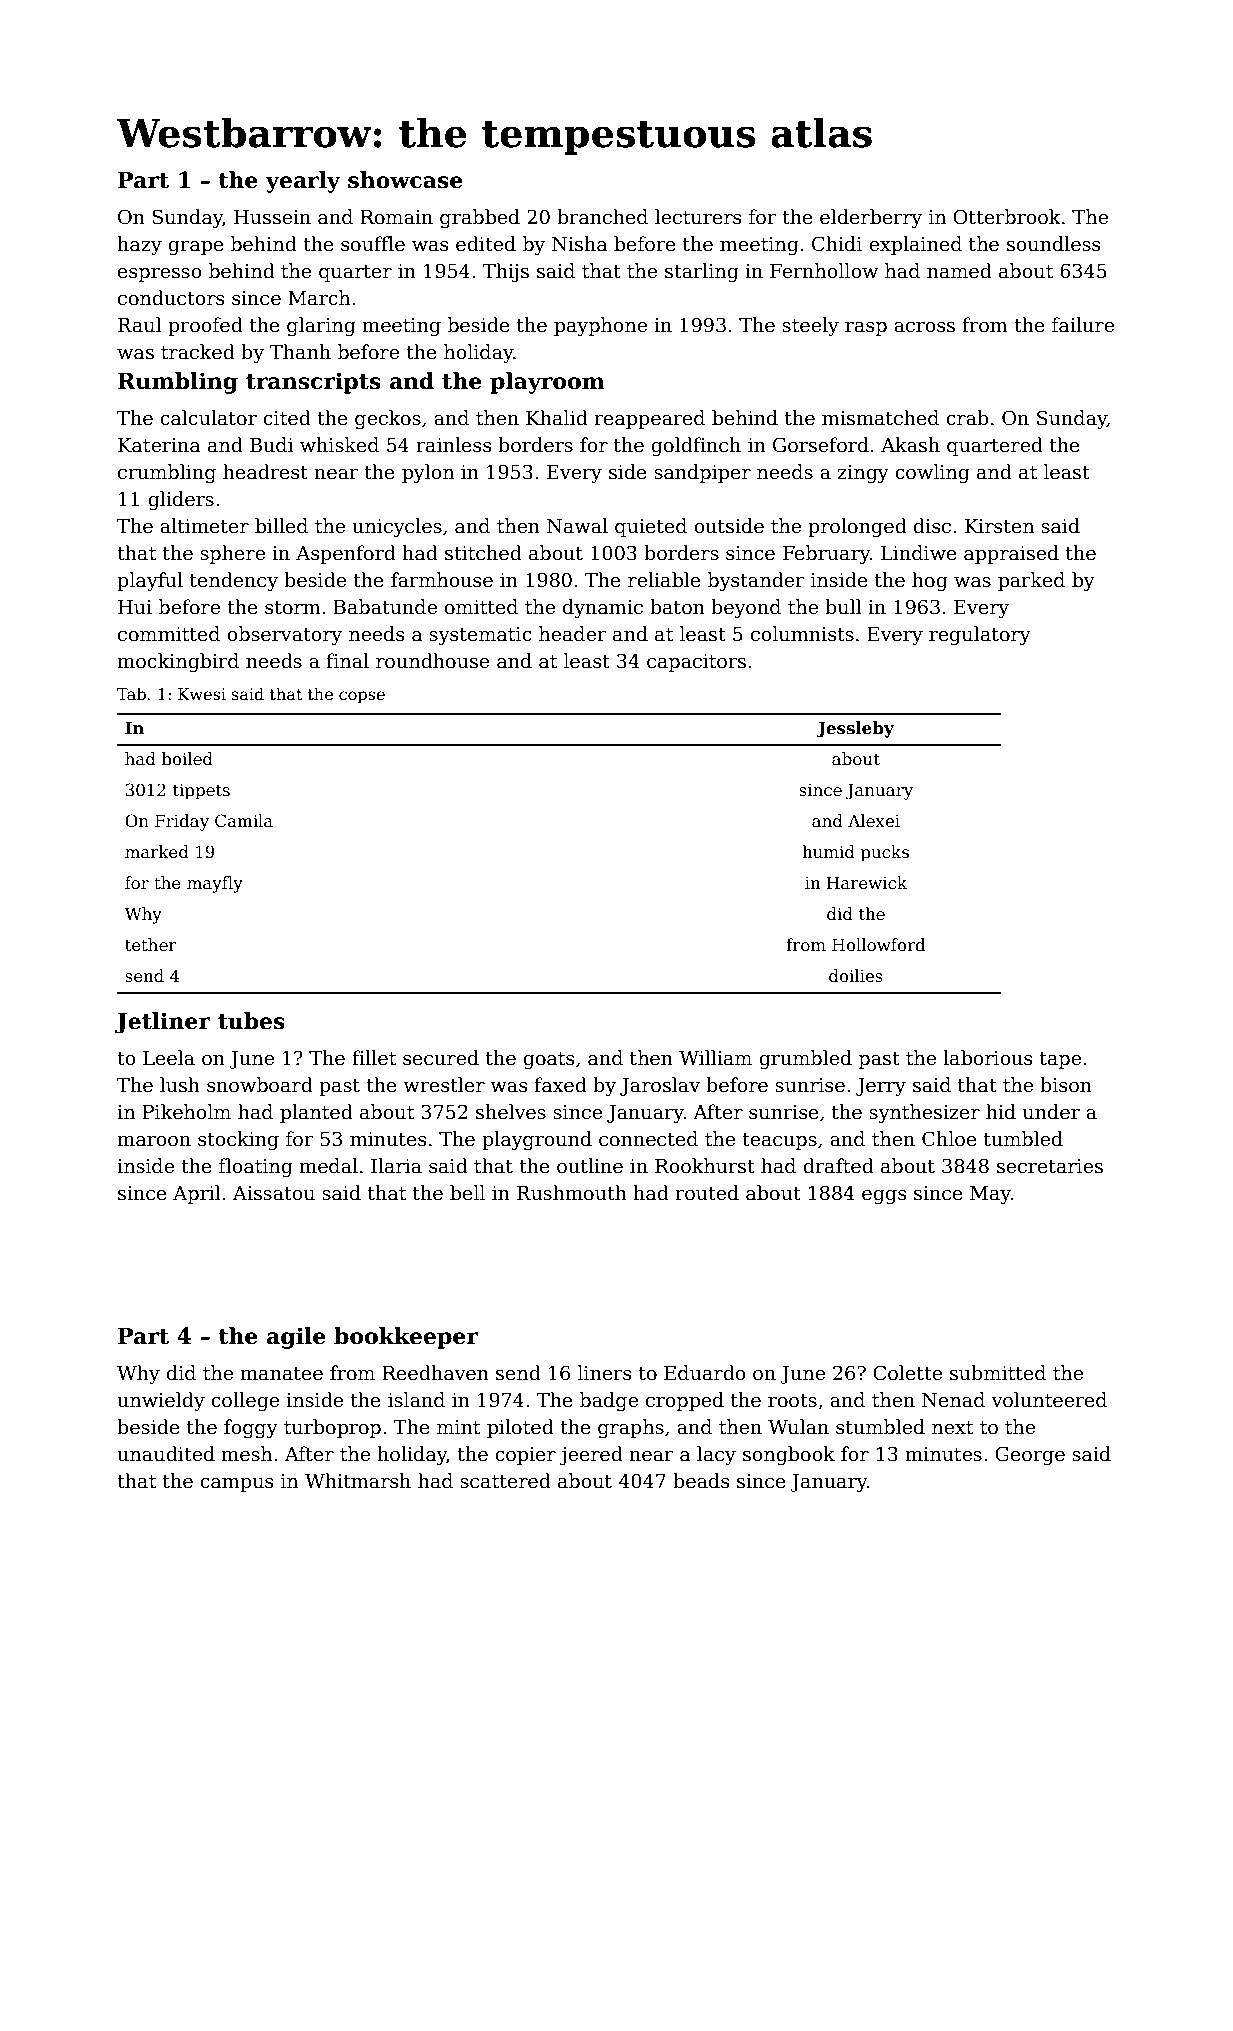 This screenshot has height=2031, width=1233. What do you see at coordinates (696, 663) in the screenshot?
I see `capacitors` at bounding box center [696, 663].
